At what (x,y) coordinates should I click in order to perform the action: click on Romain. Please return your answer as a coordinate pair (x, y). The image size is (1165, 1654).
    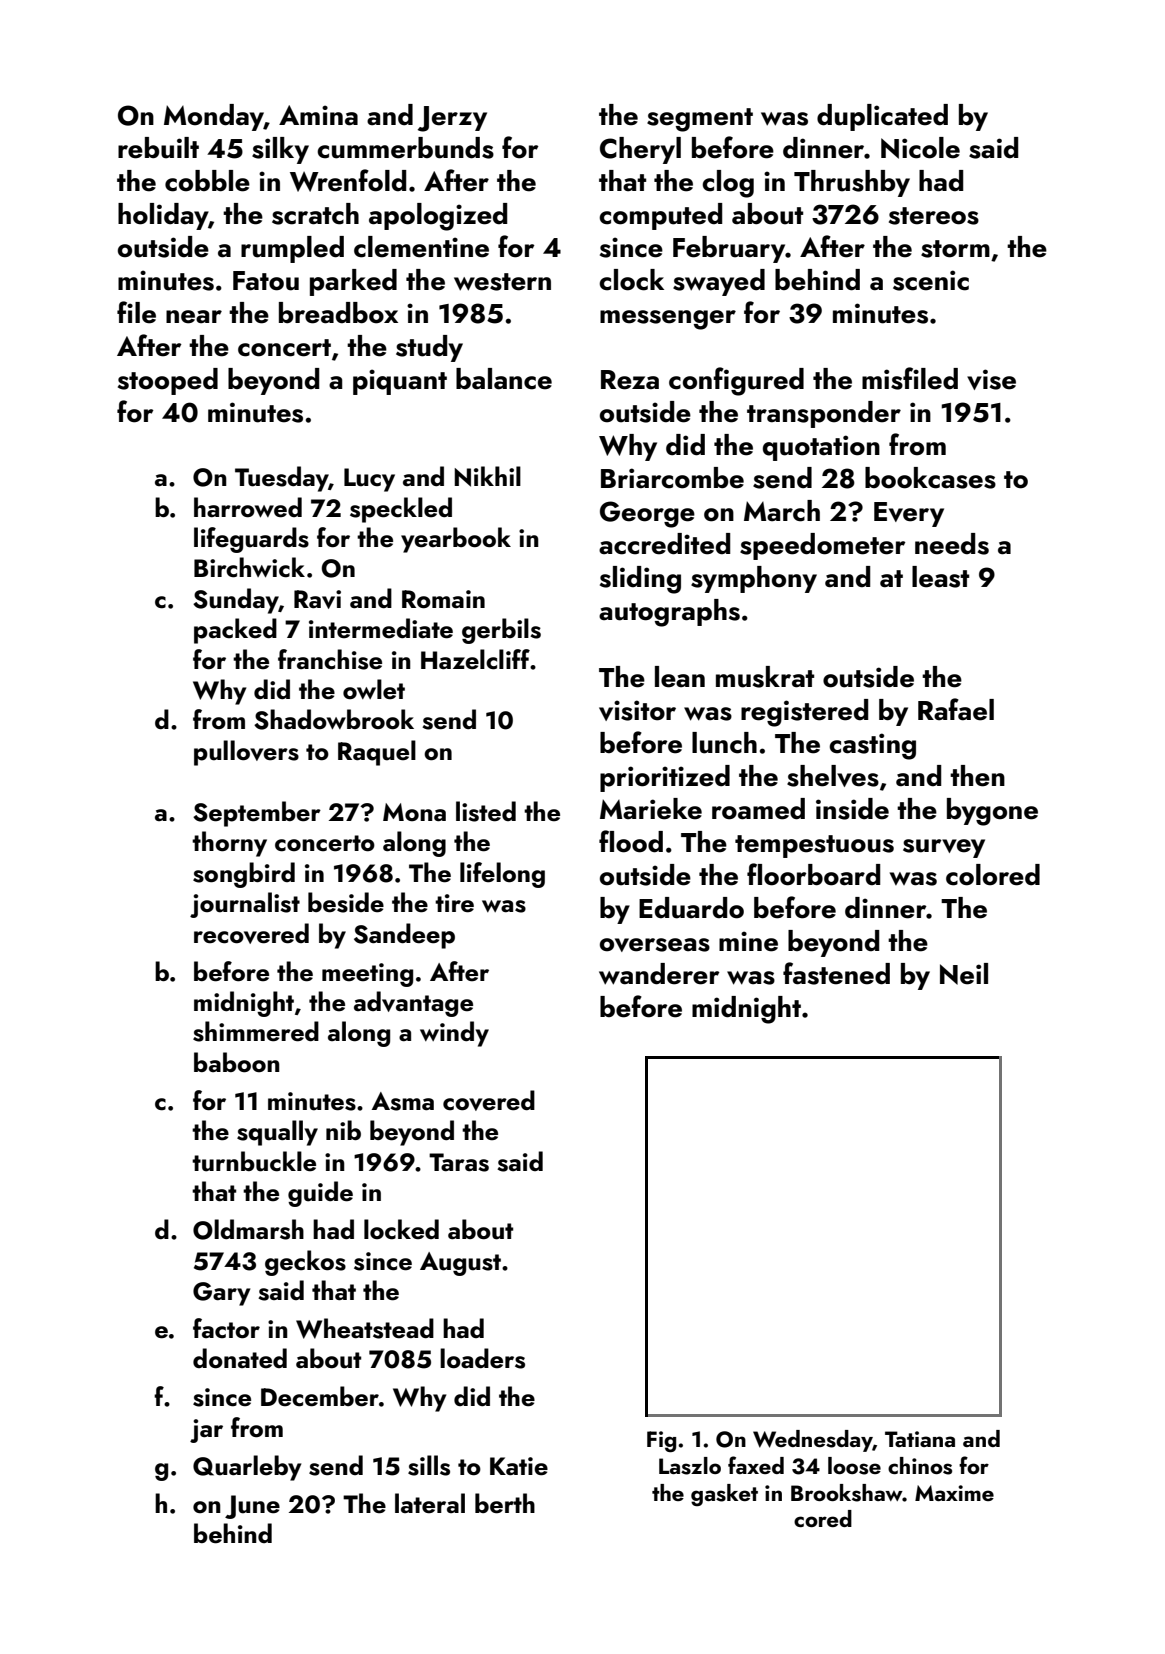
    Looking at the image, I should click on (443, 599).
